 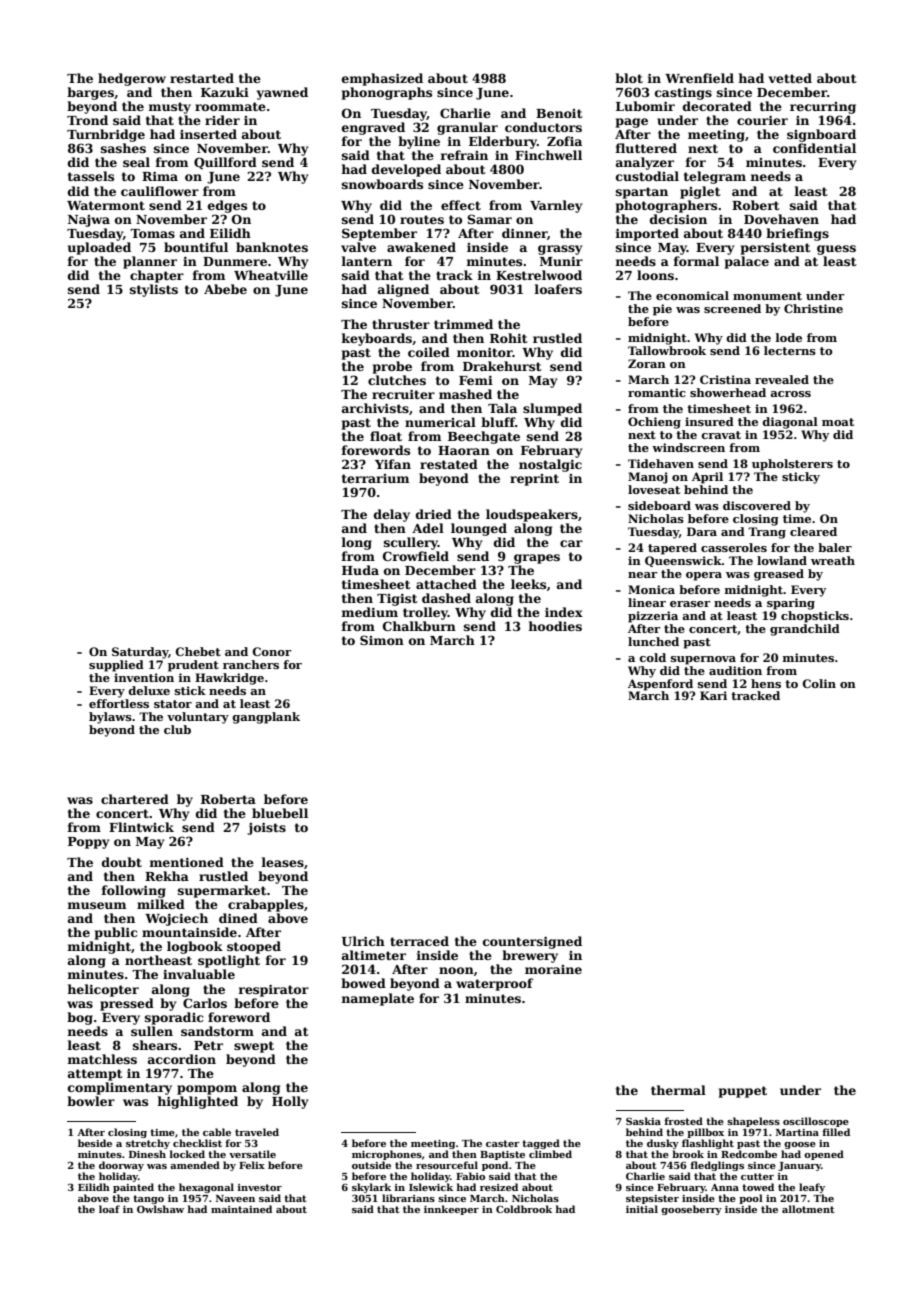 What do you see at coordinates (683, 1121) in the screenshot?
I see `frosted` at bounding box center [683, 1121].
